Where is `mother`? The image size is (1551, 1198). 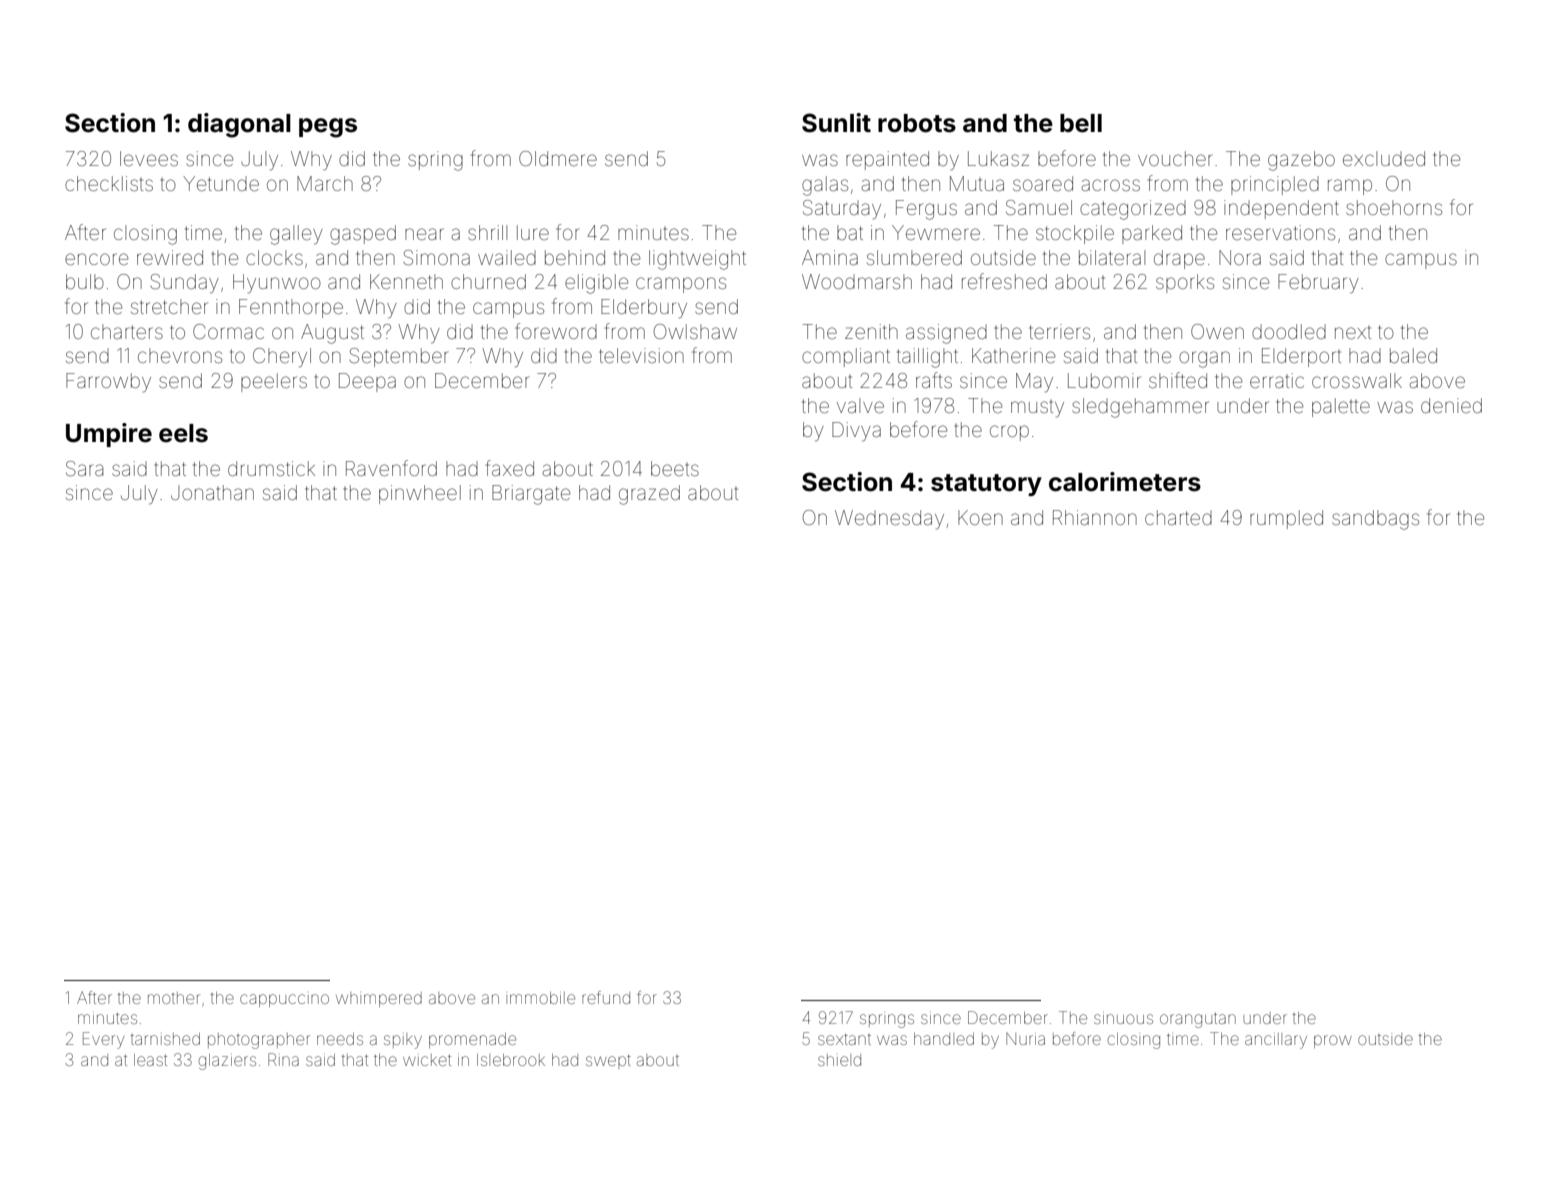 mother is located at coordinates (174, 998).
